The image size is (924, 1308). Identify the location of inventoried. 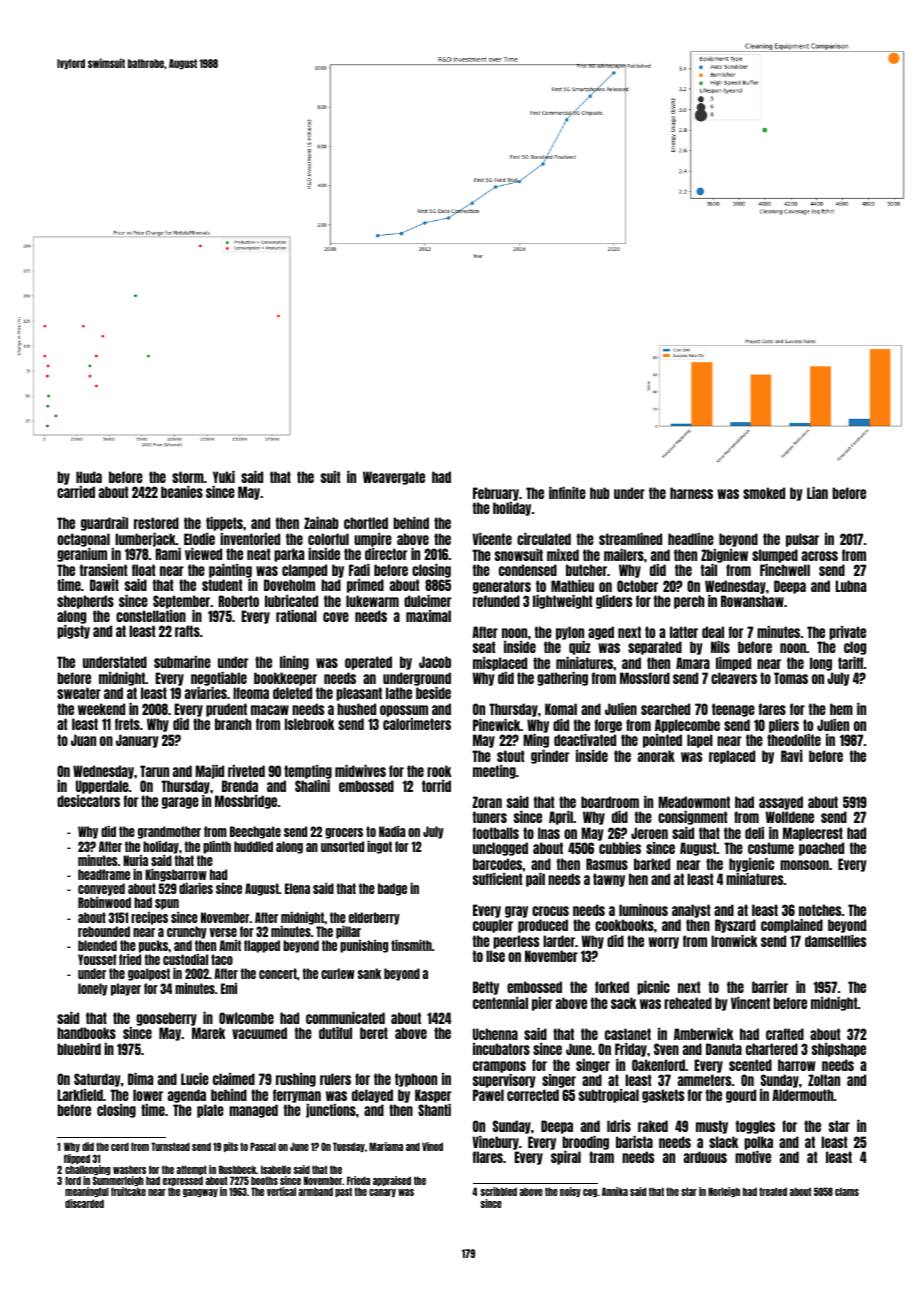
(250, 539).
